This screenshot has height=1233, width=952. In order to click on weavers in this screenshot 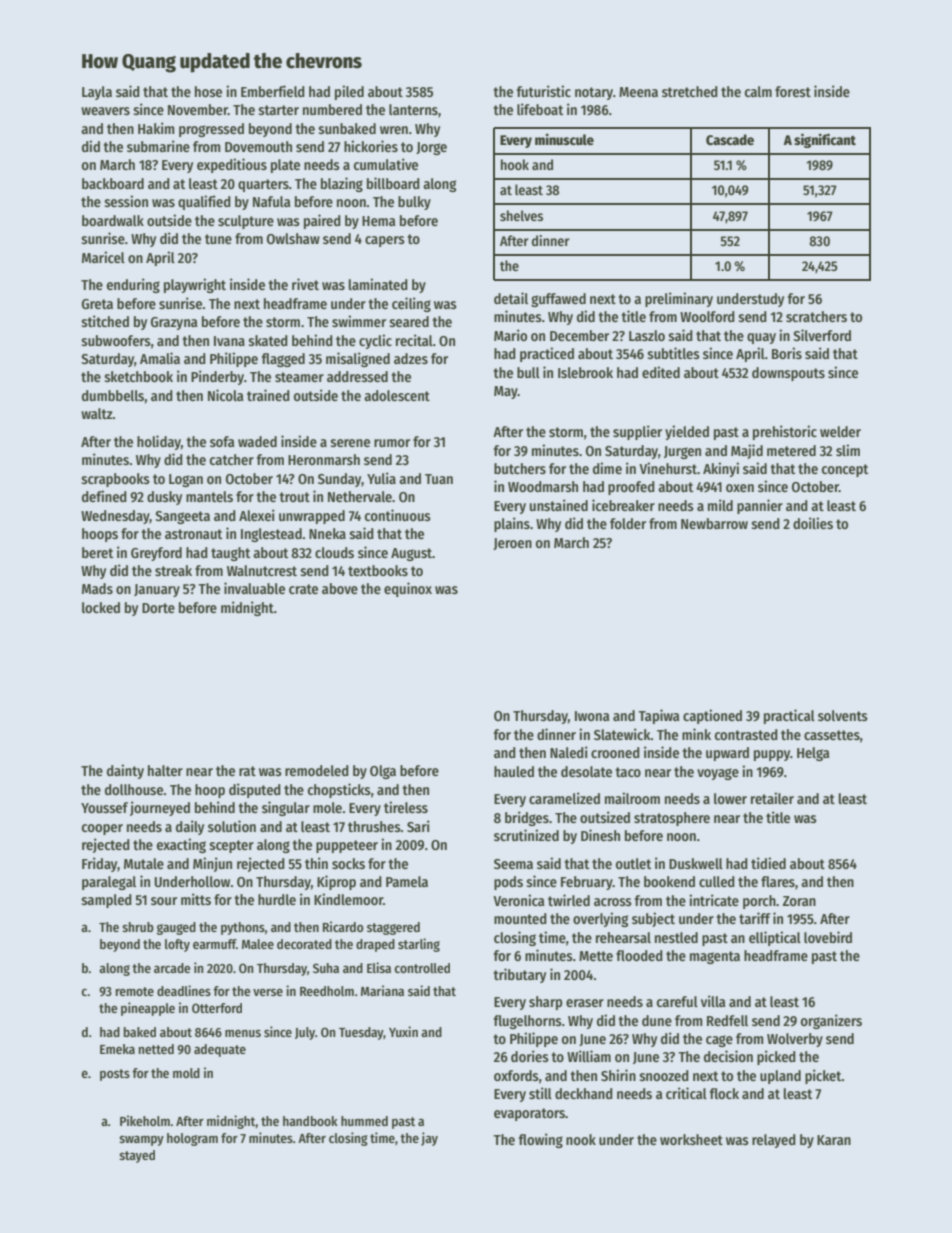, I will do `click(105, 111)`.
